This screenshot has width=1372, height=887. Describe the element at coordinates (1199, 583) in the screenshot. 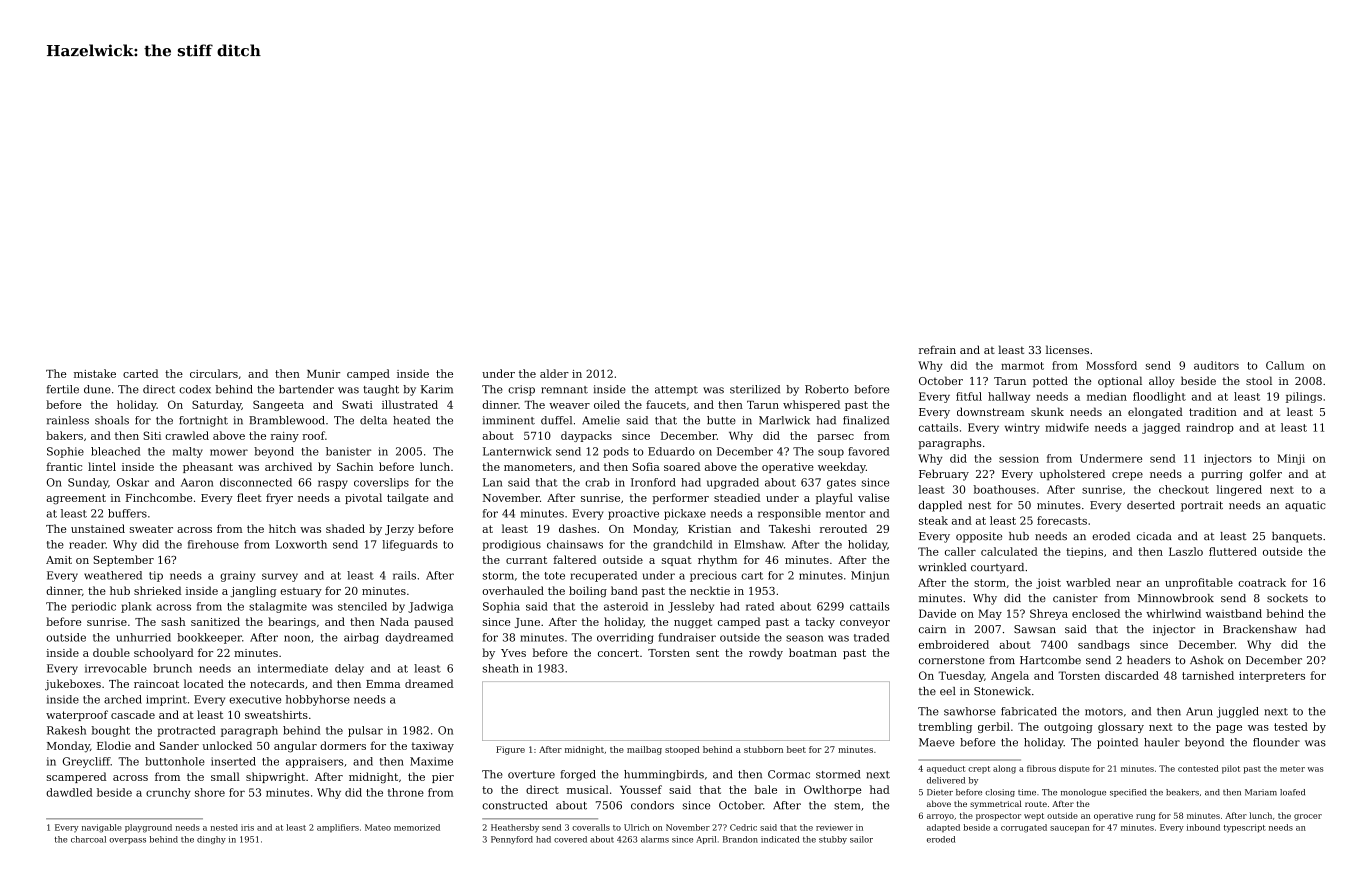

I see `unprofitable` at that location.
